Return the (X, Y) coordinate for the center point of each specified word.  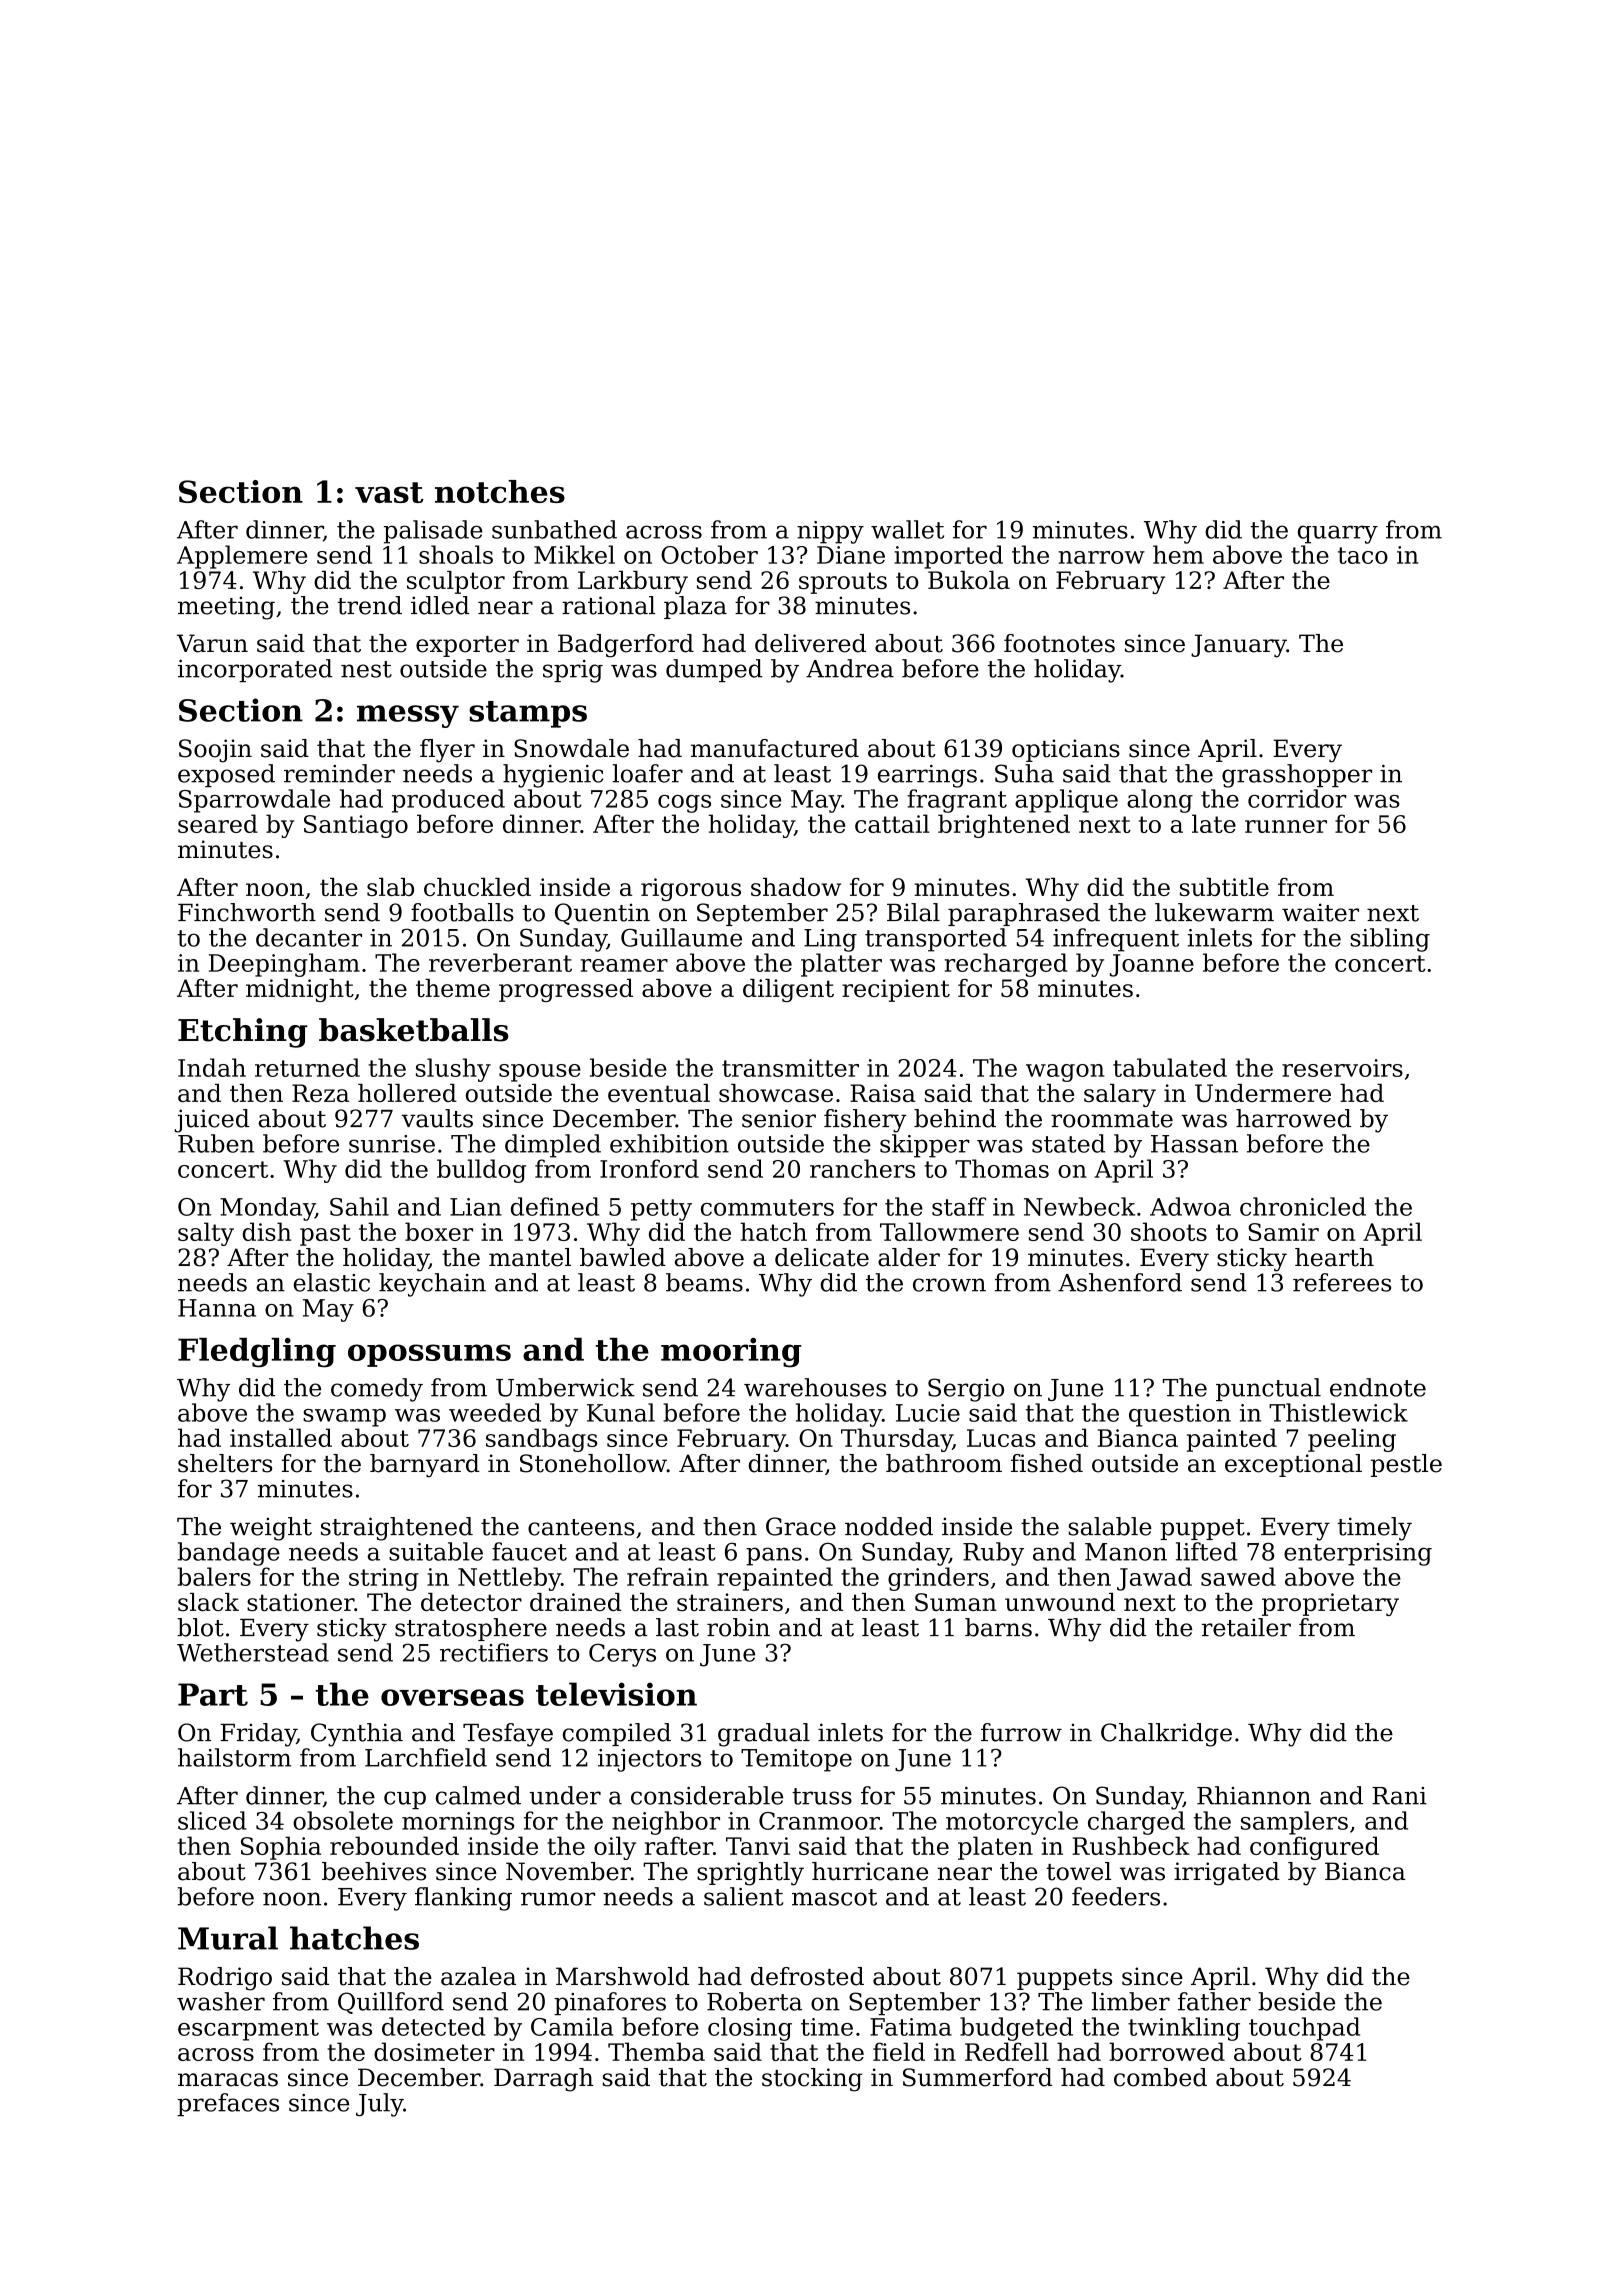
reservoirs (1342, 1068)
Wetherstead (253, 1652)
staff (959, 1206)
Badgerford (626, 646)
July (379, 2105)
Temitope (796, 1760)
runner (1286, 826)
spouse (540, 1073)
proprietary (1330, 1604)
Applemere (242, 557)
